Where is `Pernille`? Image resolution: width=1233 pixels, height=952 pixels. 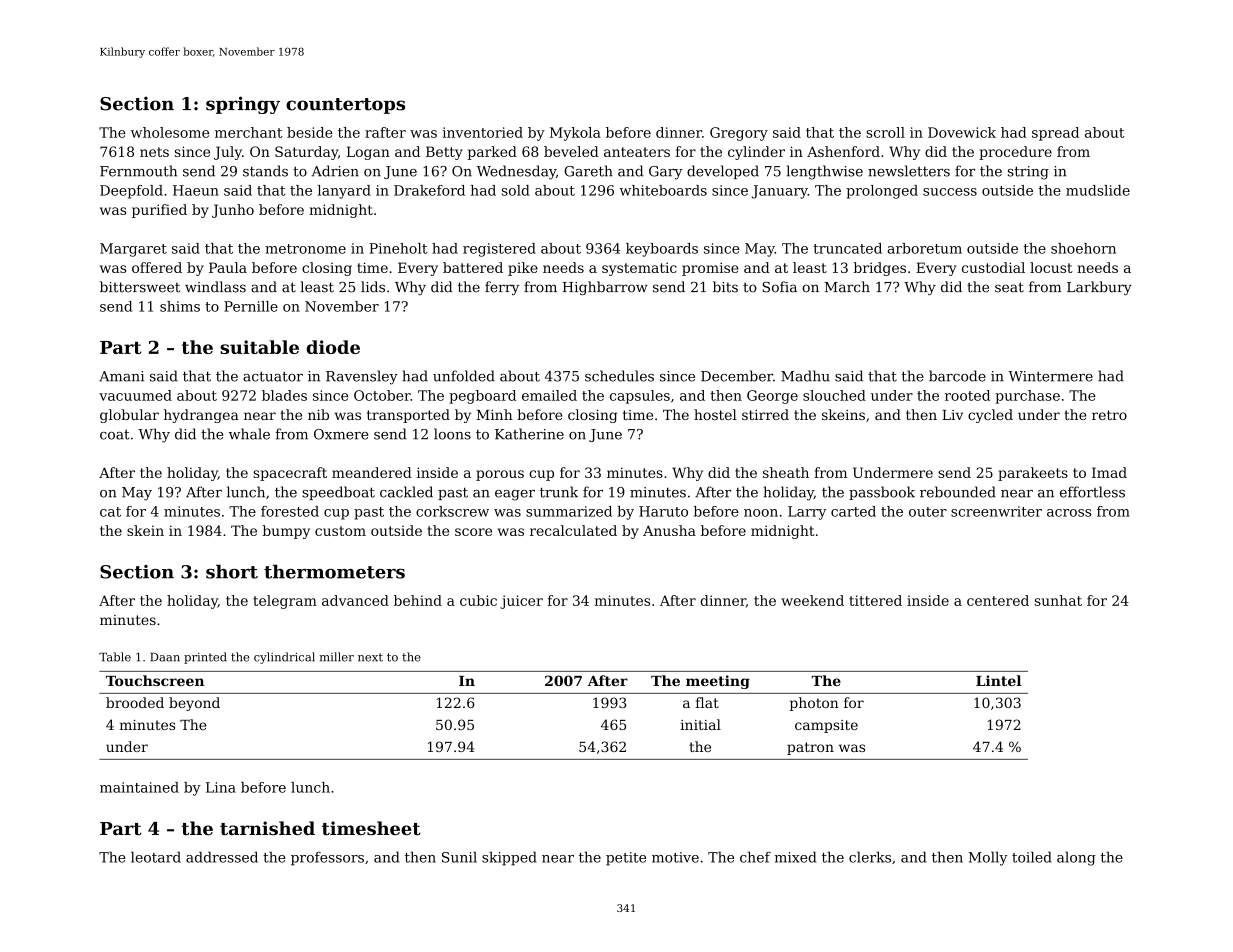
Pernille is located at coordinates (251, 306).
